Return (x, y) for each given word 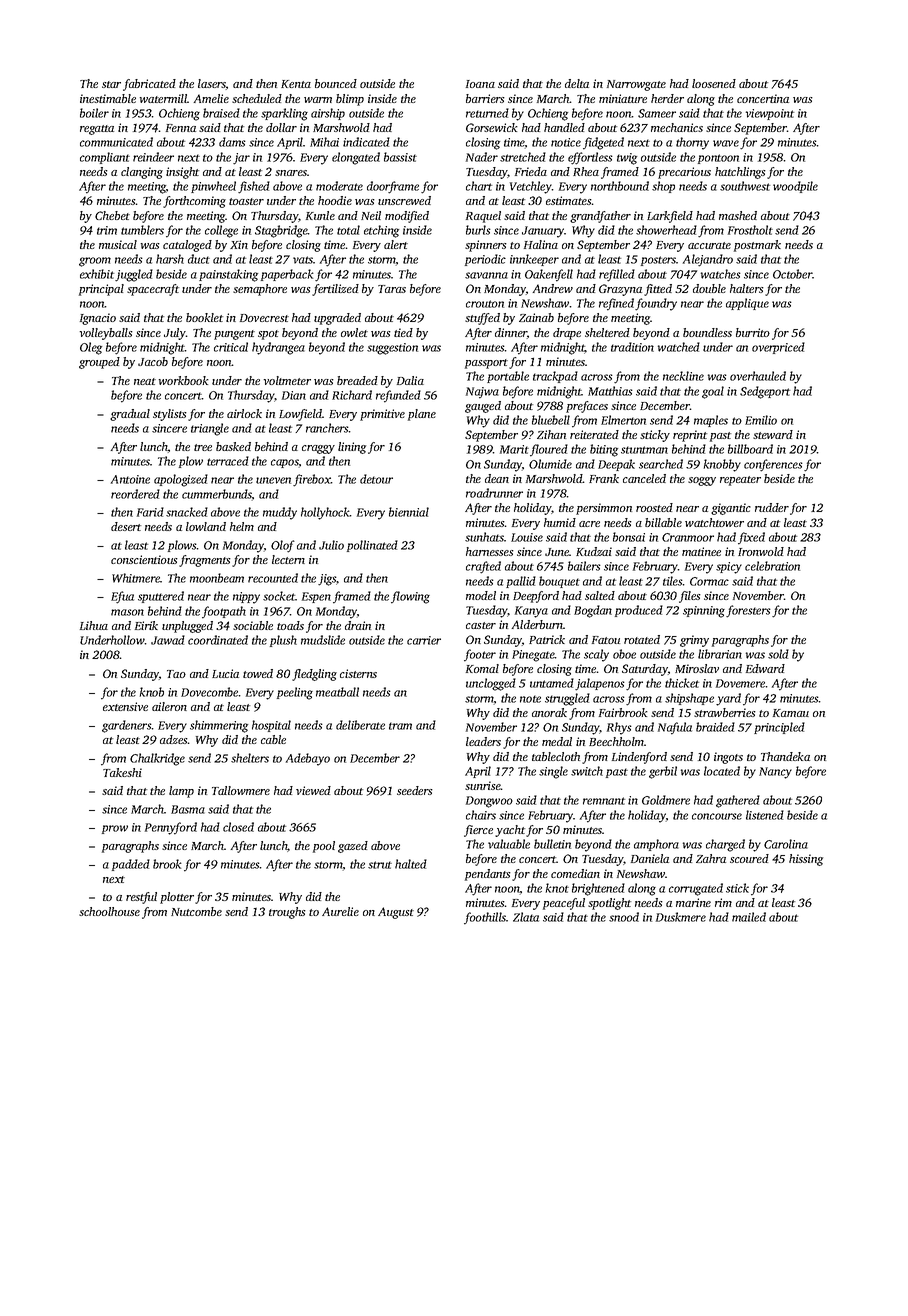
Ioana (480, 84)
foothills (485, 918)
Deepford (536, 597)
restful (141, 898)
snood (624, 917)
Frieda (531, 171)
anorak (549, 712)
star (111, 84)
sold (778, 654)
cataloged (187, 246)
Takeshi (122, 772)
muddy (280, 513)
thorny (692, 143)
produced (639, 611)
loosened (714, 83)
